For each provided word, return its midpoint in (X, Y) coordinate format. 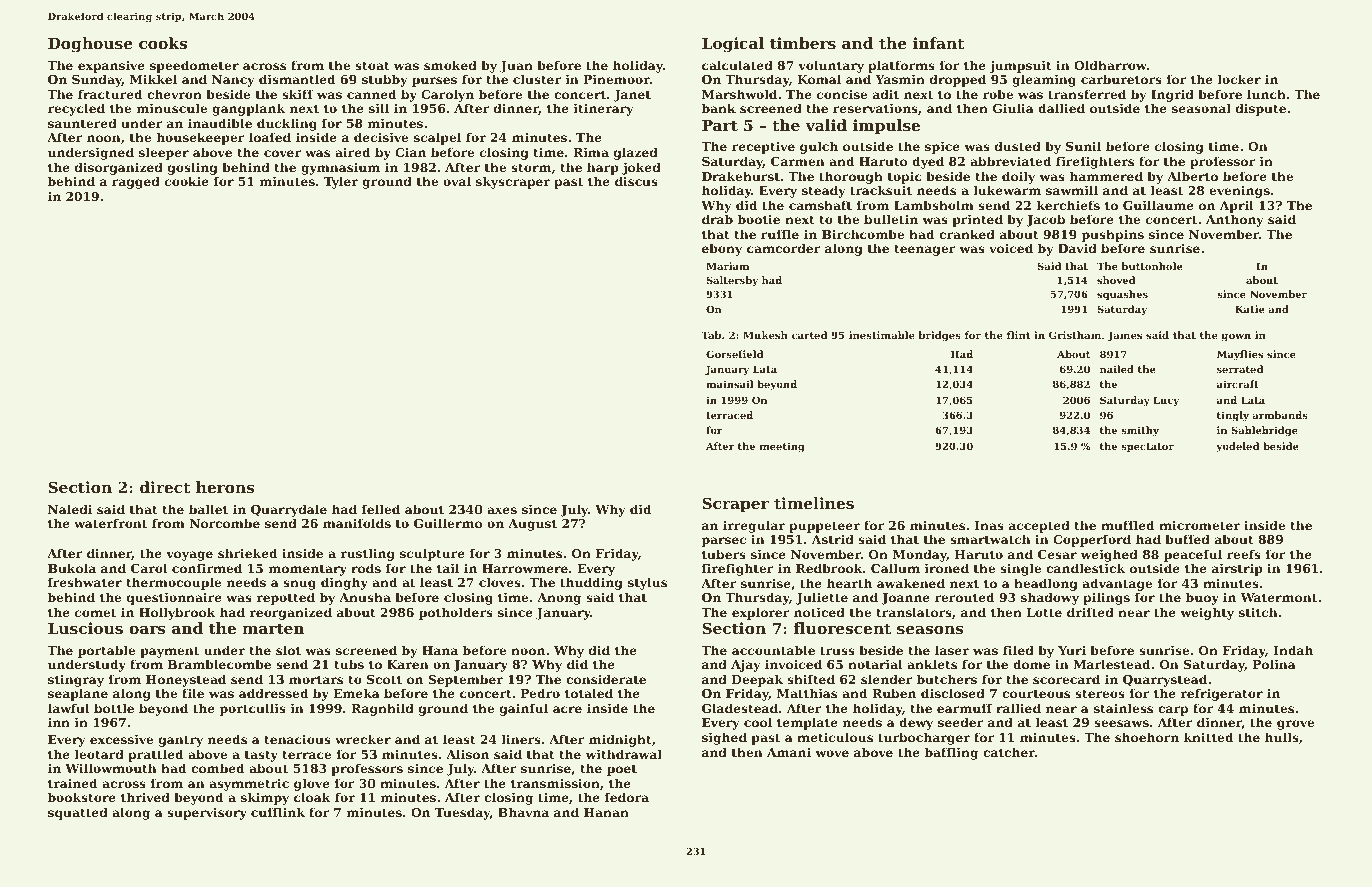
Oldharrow (1110, 65)
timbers (803, 43)
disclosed (953, 693)
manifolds (357, 523)
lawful (69, 708)
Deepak (757, 680)
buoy (1202, 598)
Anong (559, 599)
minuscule (172, 108)
